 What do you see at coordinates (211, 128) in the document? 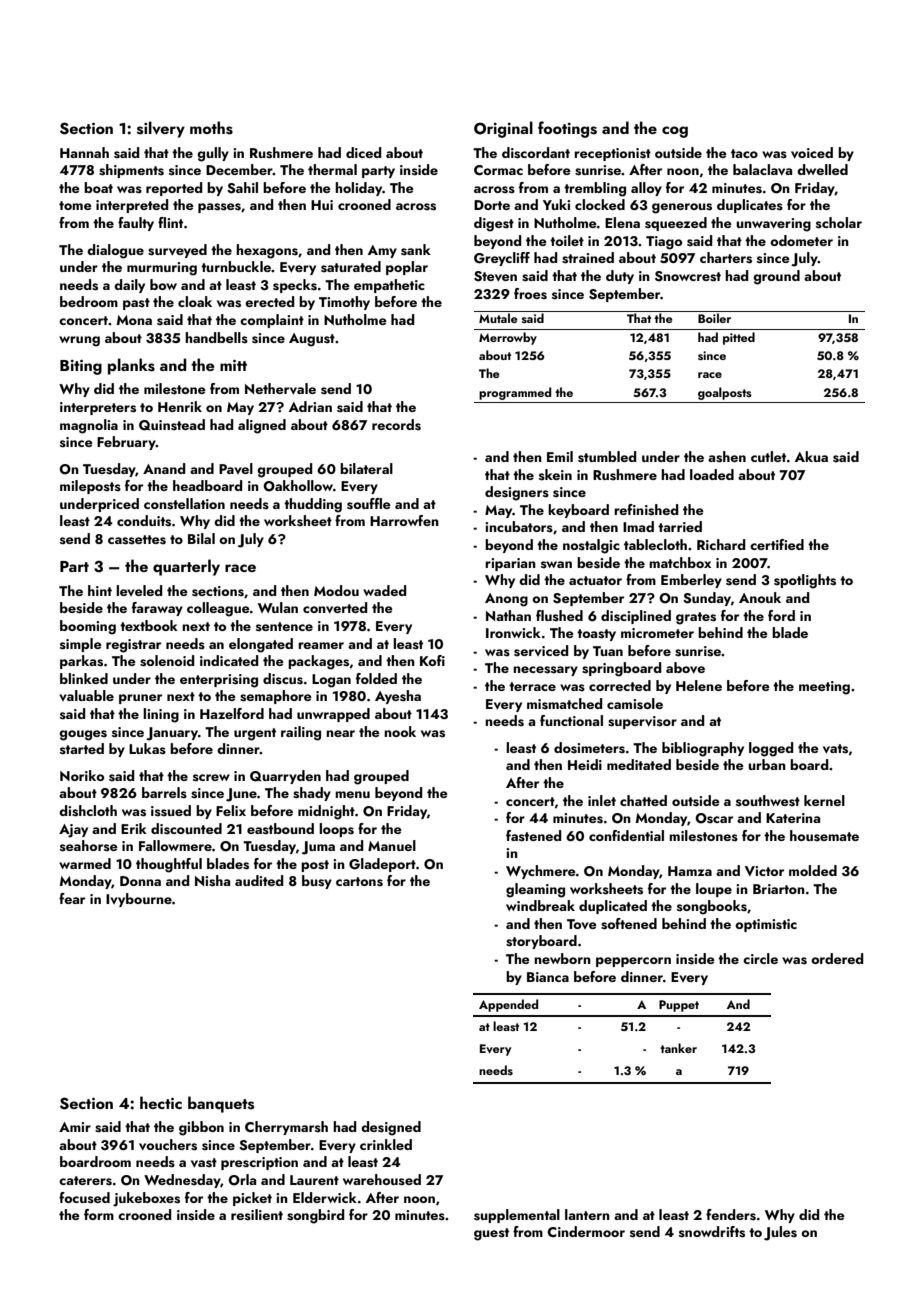
I see `moths` at bounding box center [211, 128].
